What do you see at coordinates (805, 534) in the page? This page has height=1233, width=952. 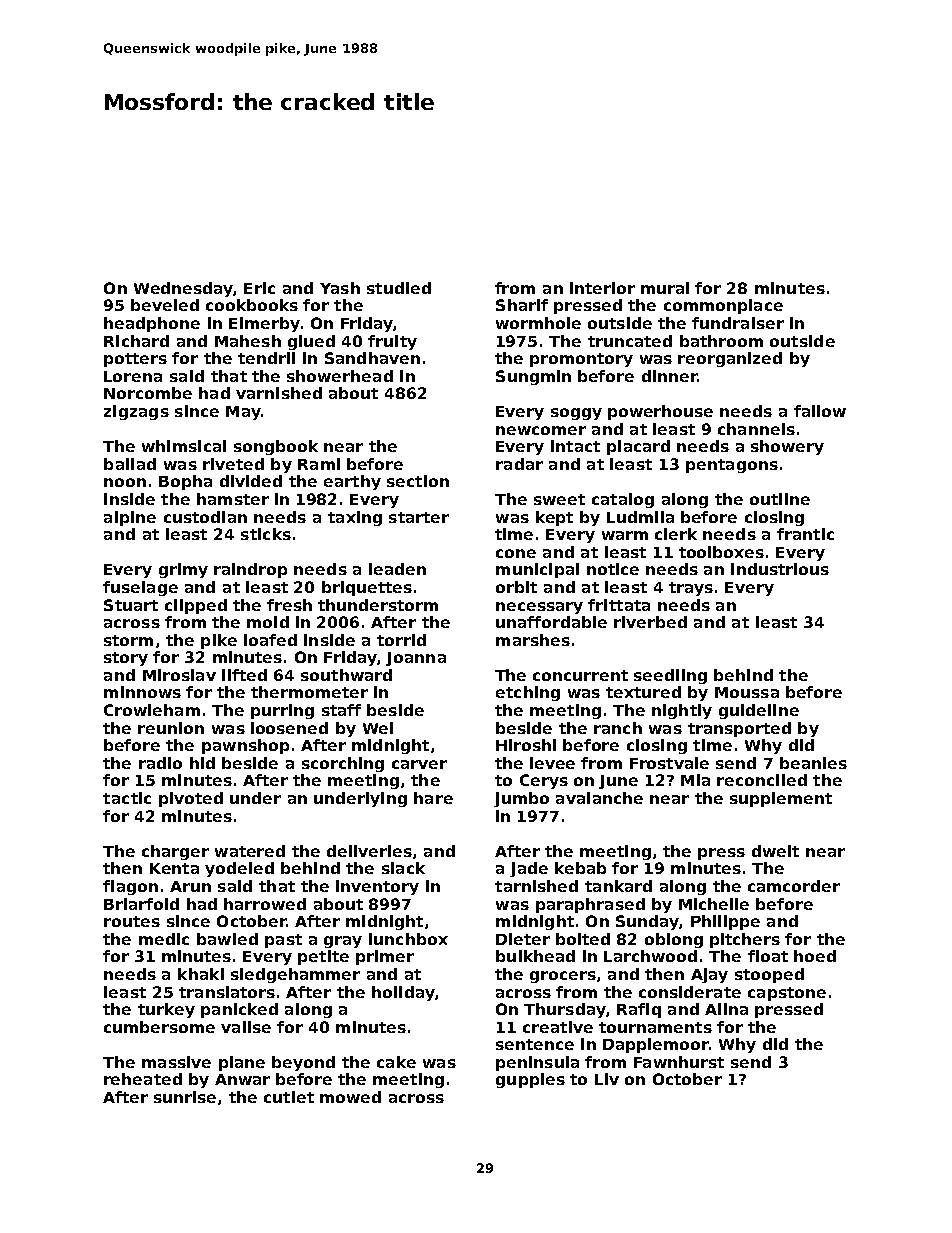 I see `frantic` at bounding box center [805, 534].
